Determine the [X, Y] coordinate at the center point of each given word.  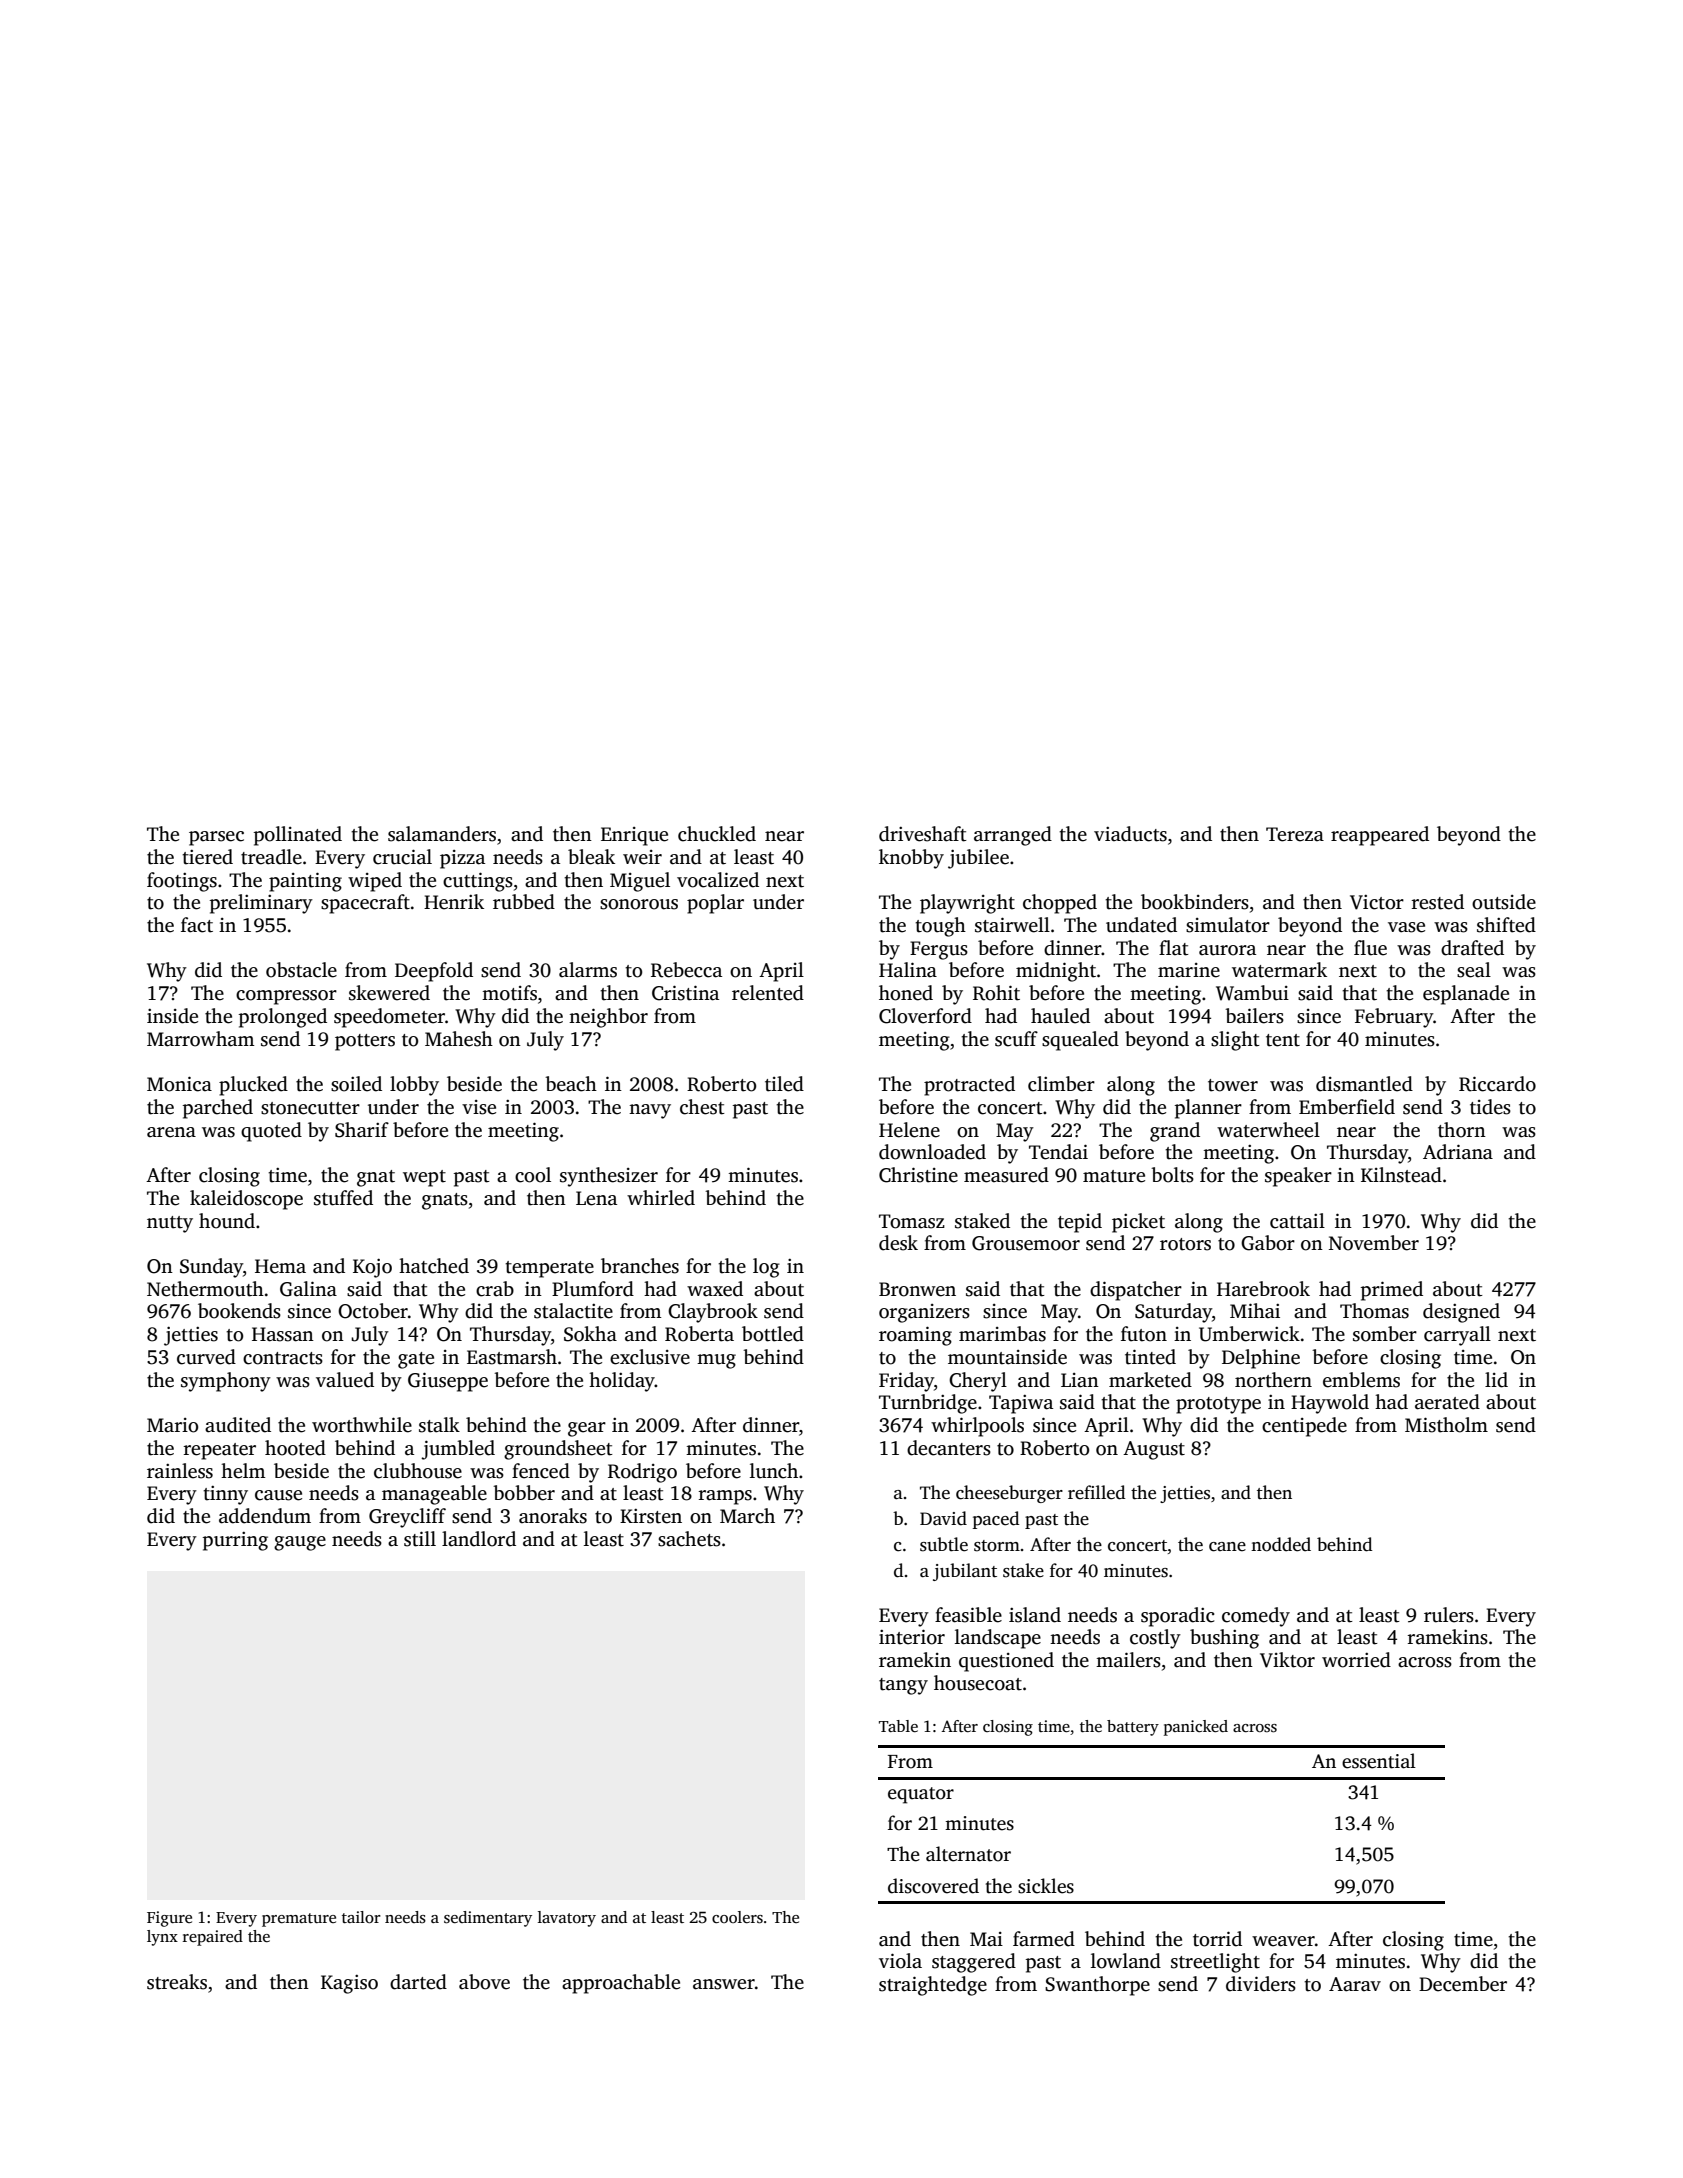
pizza [462, 859]
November [1374, 1243]
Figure [169, 1919]
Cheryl [978, 1382]
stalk [439, 1425]
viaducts [1130, 834]
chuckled [717, 834]
